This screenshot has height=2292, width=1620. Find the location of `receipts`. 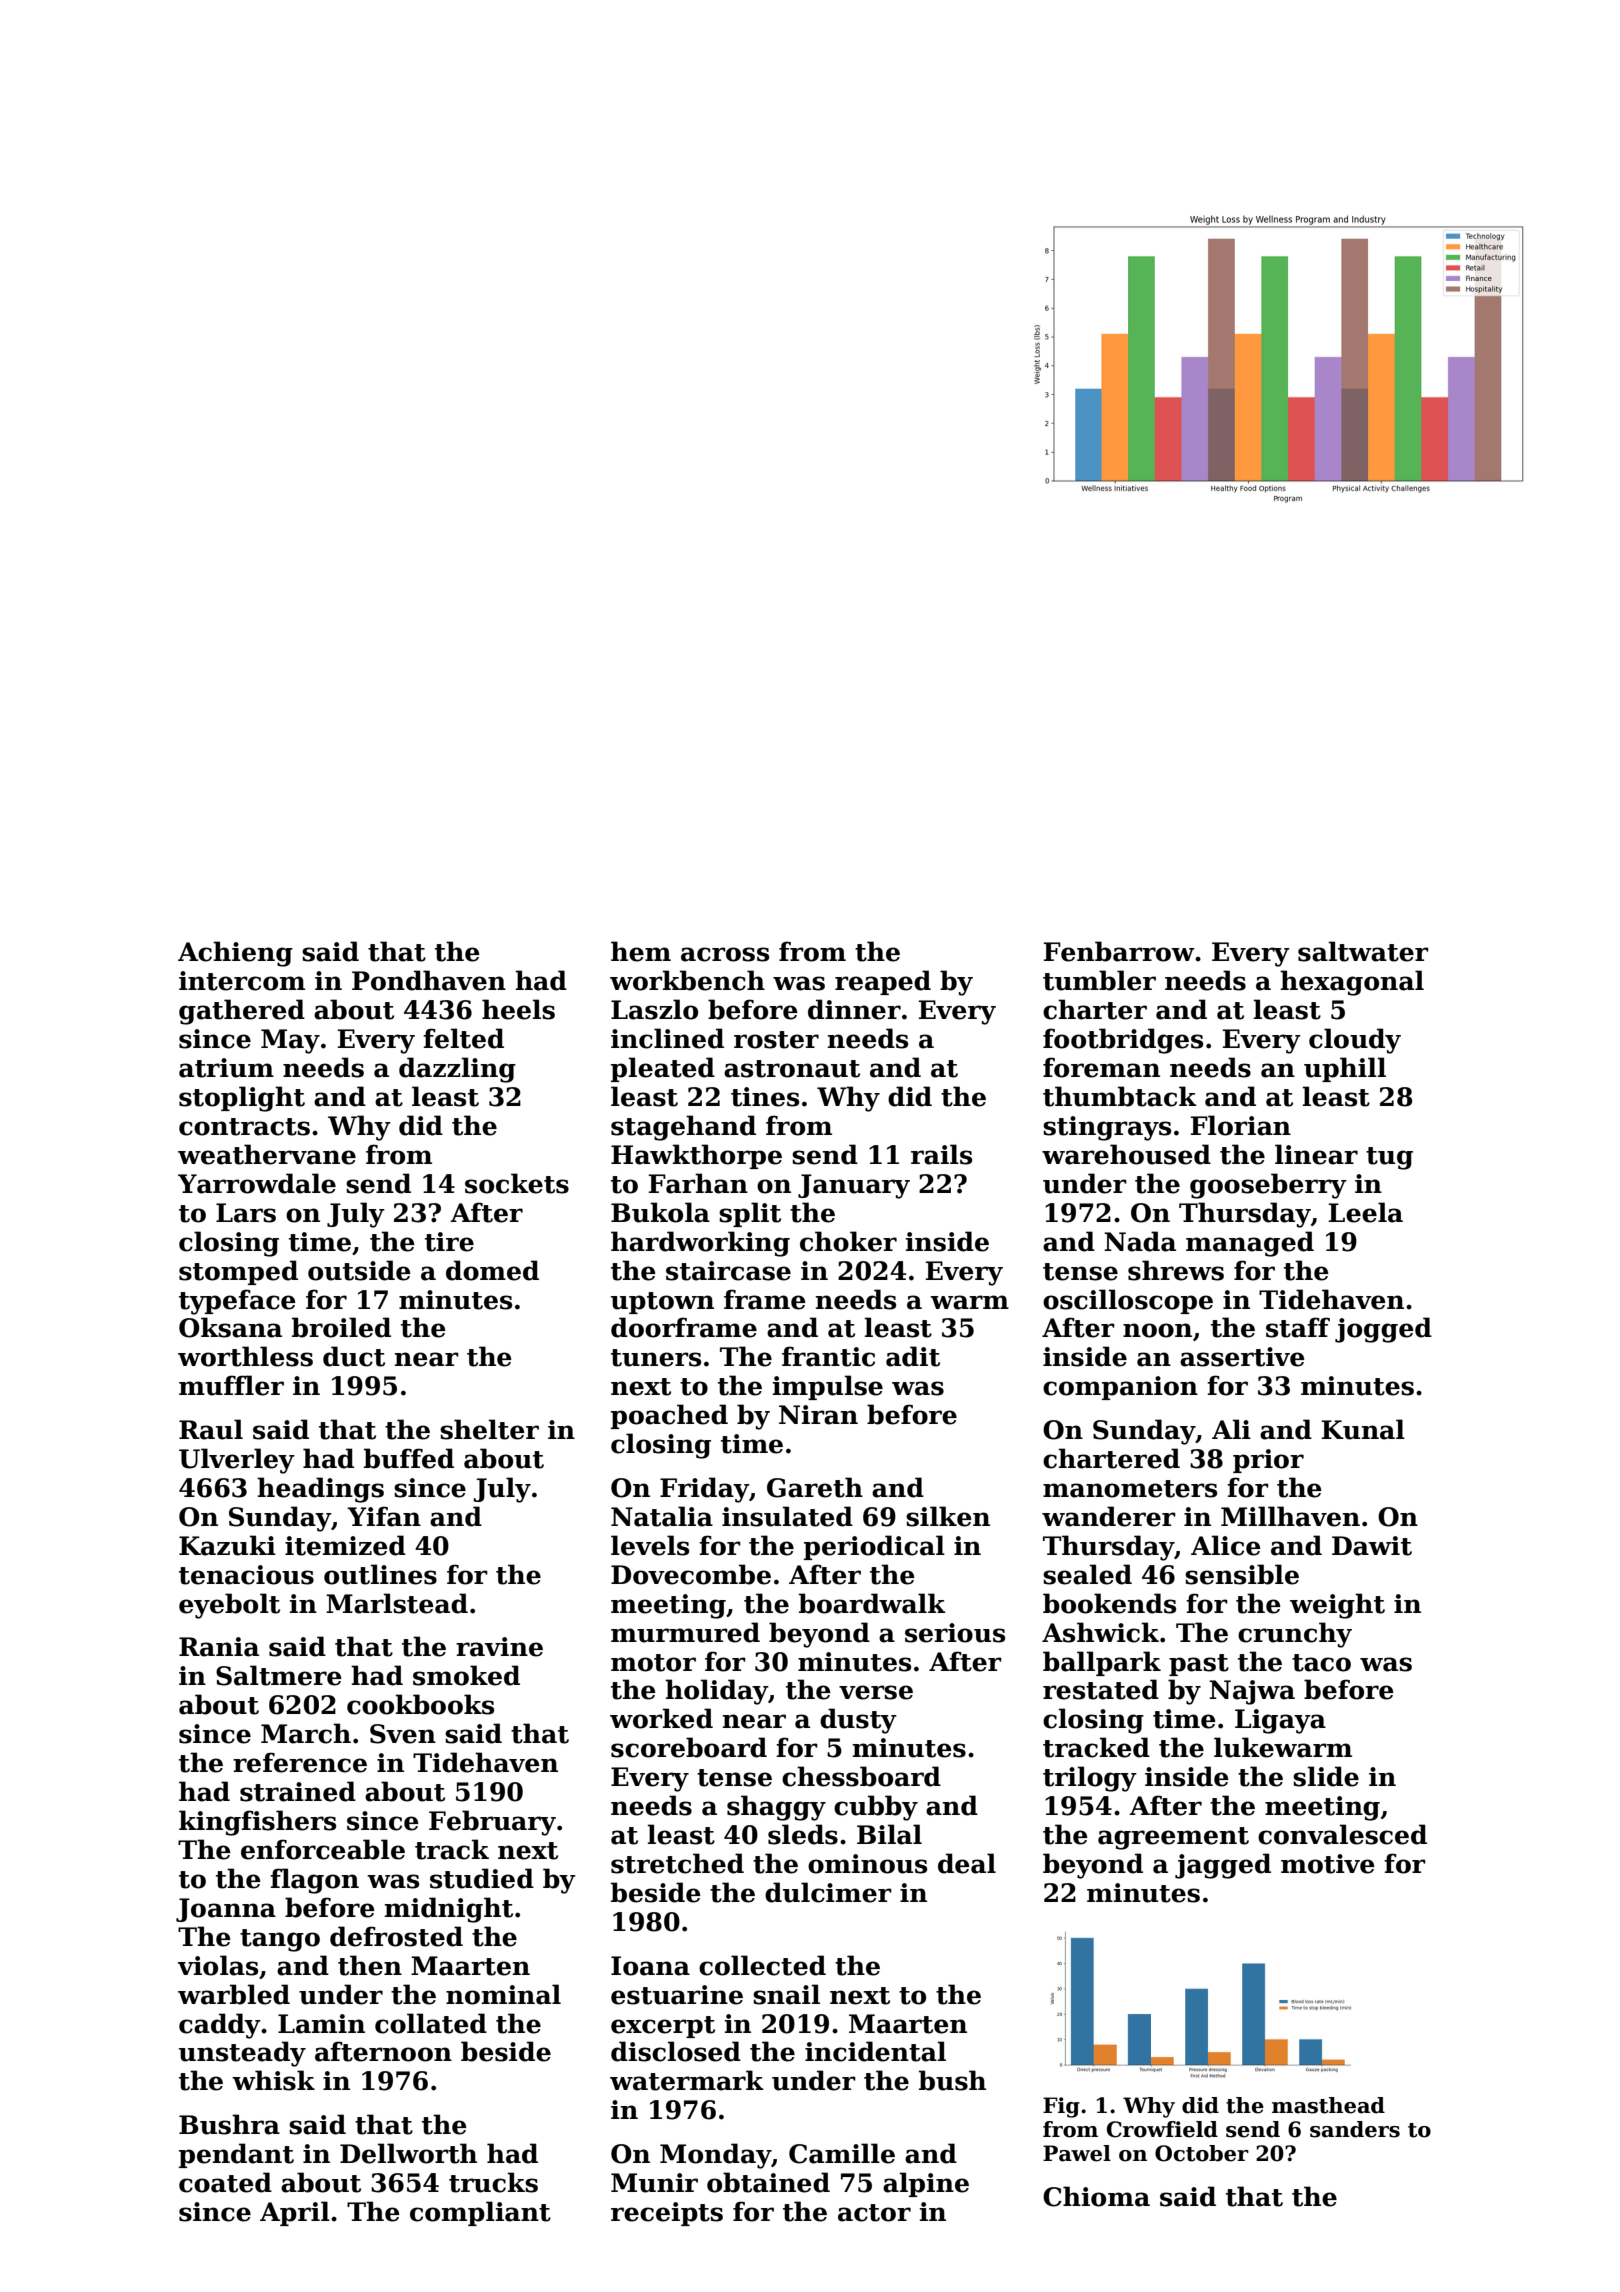

receipts is located at coordinates (667, 2214).
